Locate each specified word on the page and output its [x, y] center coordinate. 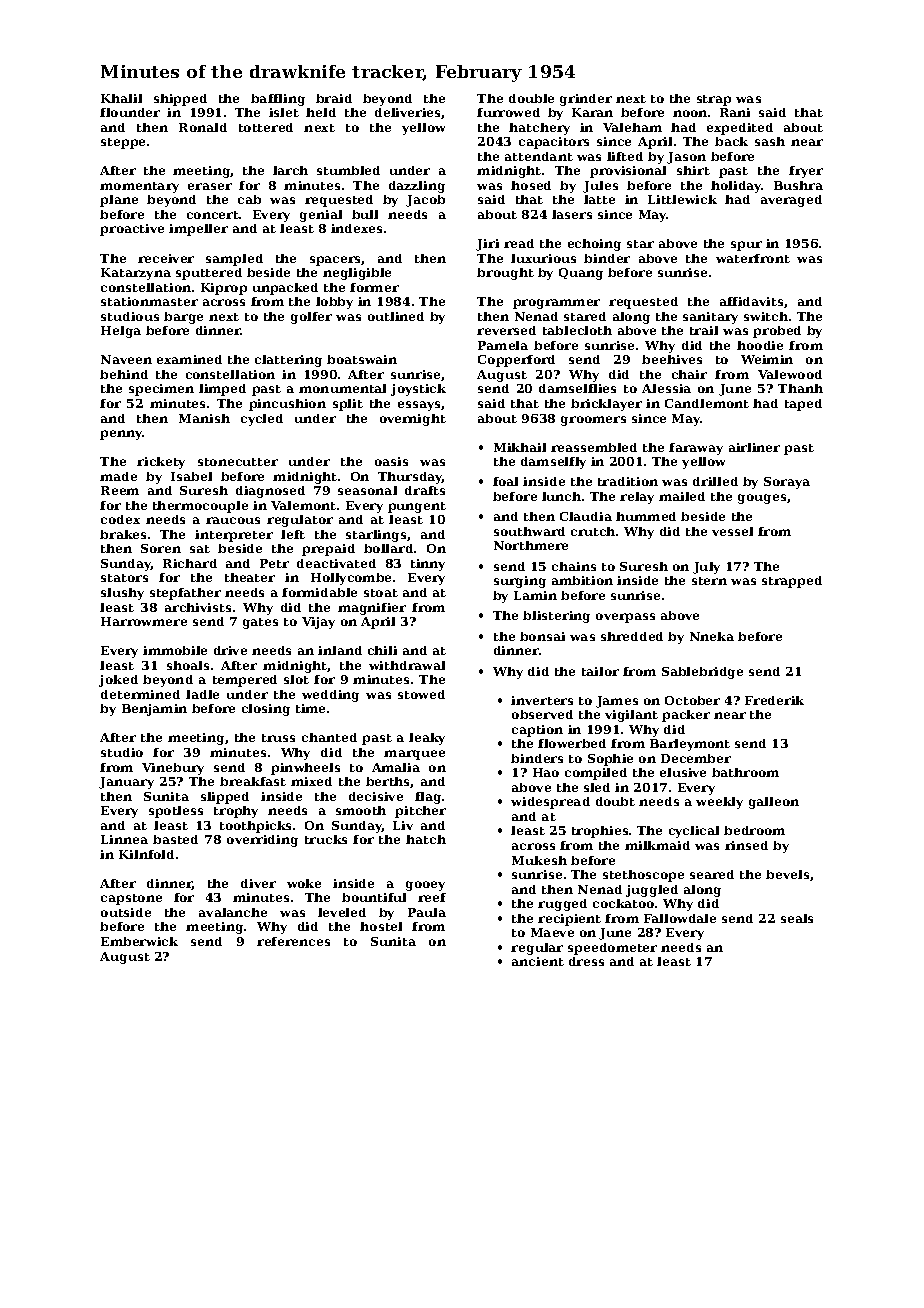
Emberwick [139, 941]
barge [183, 318]
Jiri [487, 245]
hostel [381, 926]
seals [797, 918]
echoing [594, 245]
